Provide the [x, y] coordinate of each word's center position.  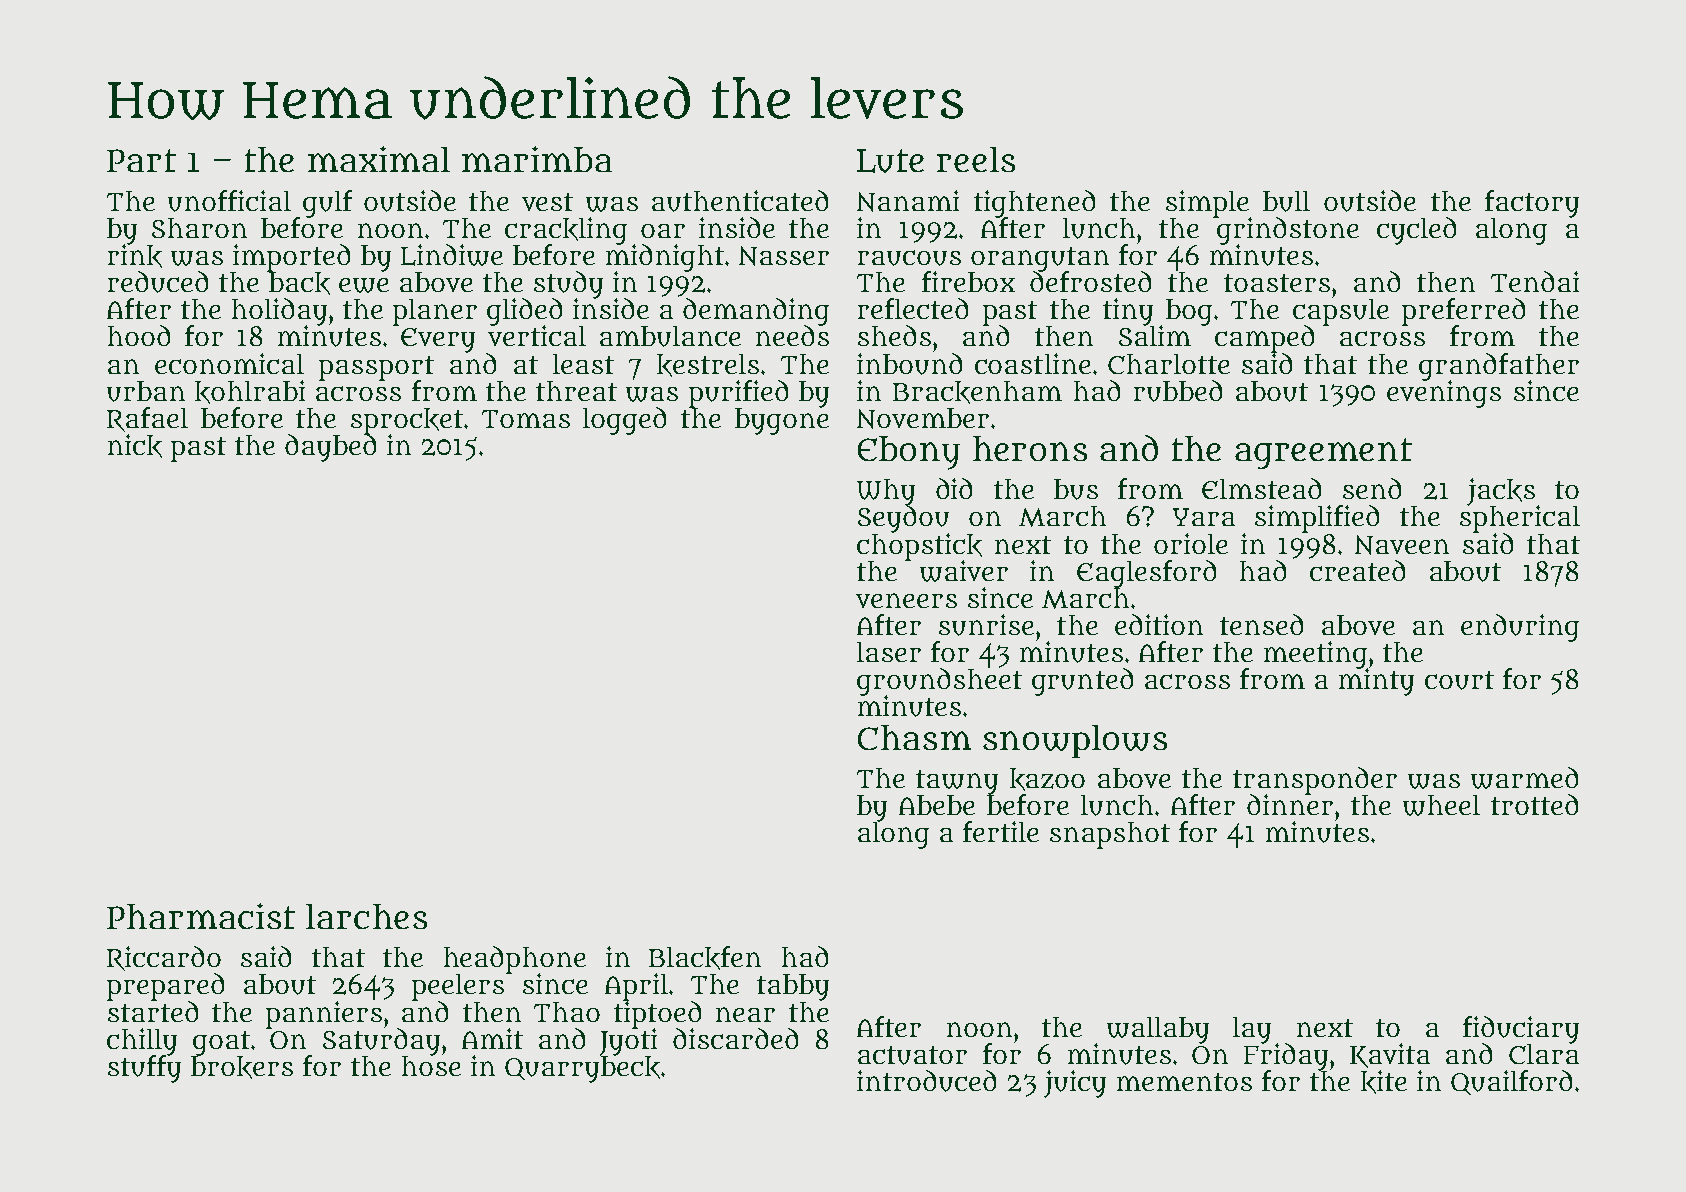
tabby [793, 987]
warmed [1524, 778]
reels [976, 159]
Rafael [147, 419]
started [153, 1011]
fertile [1001, 831]
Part [141, 160]
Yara [1204, 517]
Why [886, 492]
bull [1286, 201]
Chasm [914, 737]
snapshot [1110, 835]
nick [135, 446]
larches [366, 916]
